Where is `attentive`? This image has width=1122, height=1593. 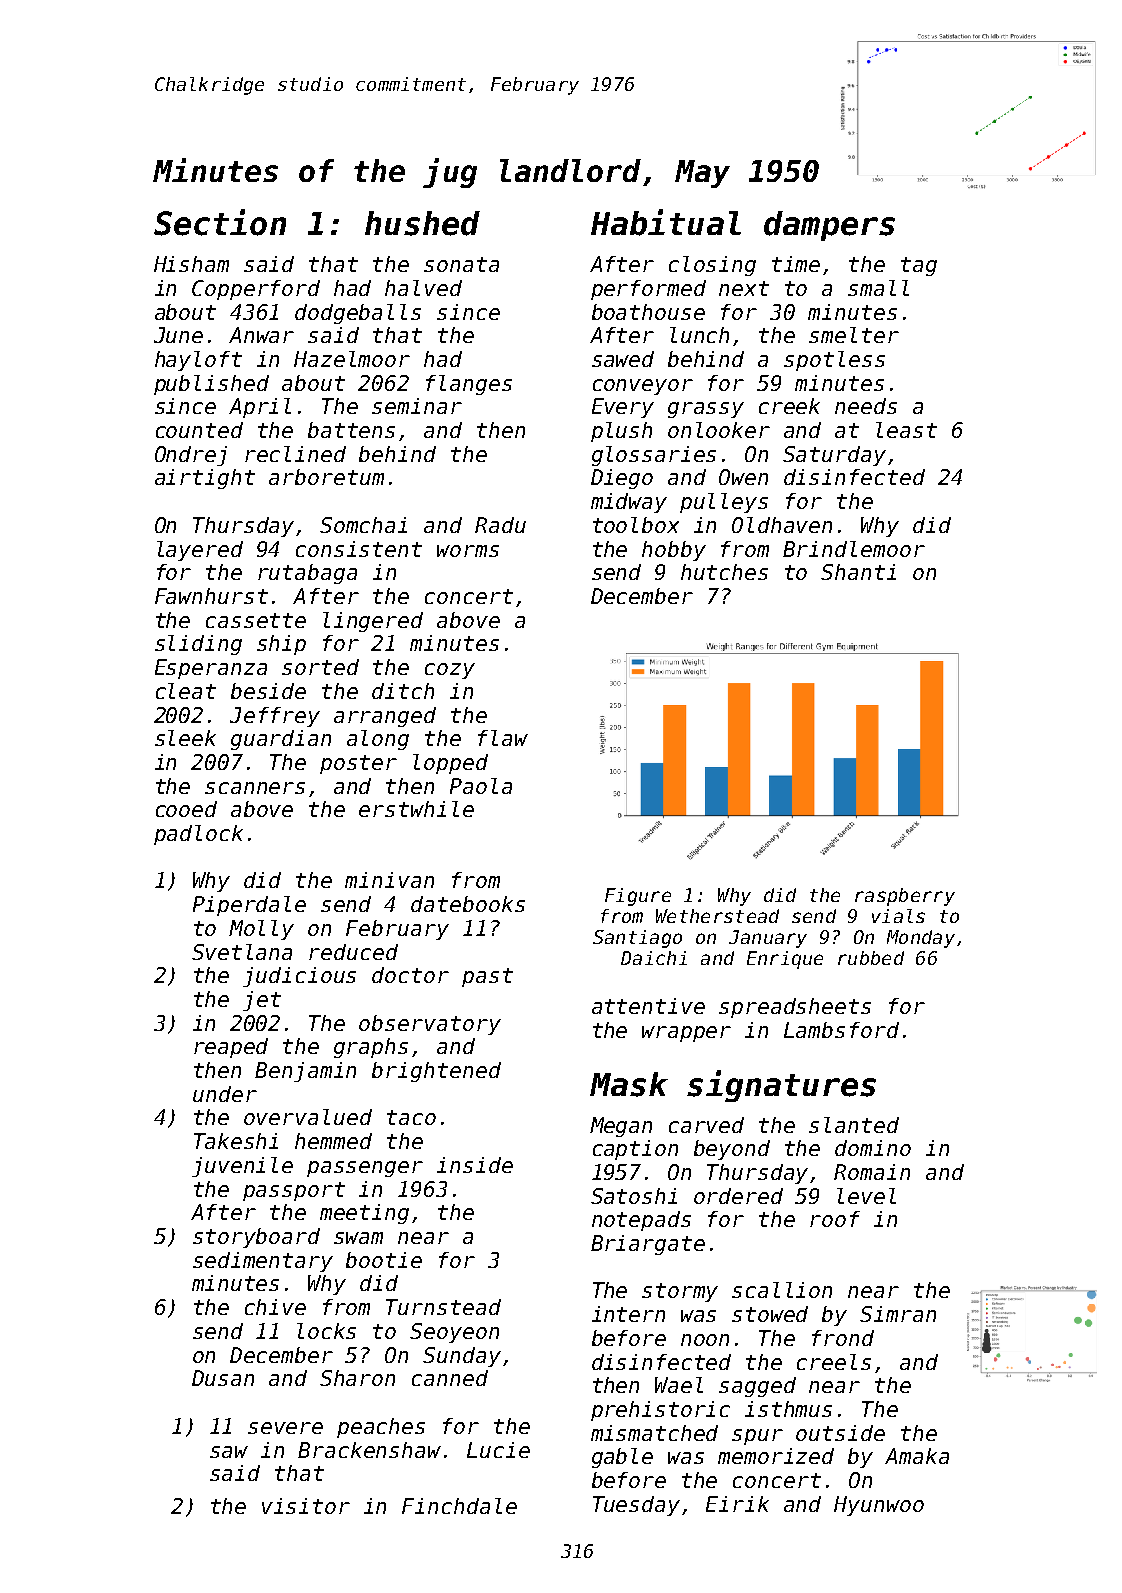 attentive is located at coordinates (648, 1006).
